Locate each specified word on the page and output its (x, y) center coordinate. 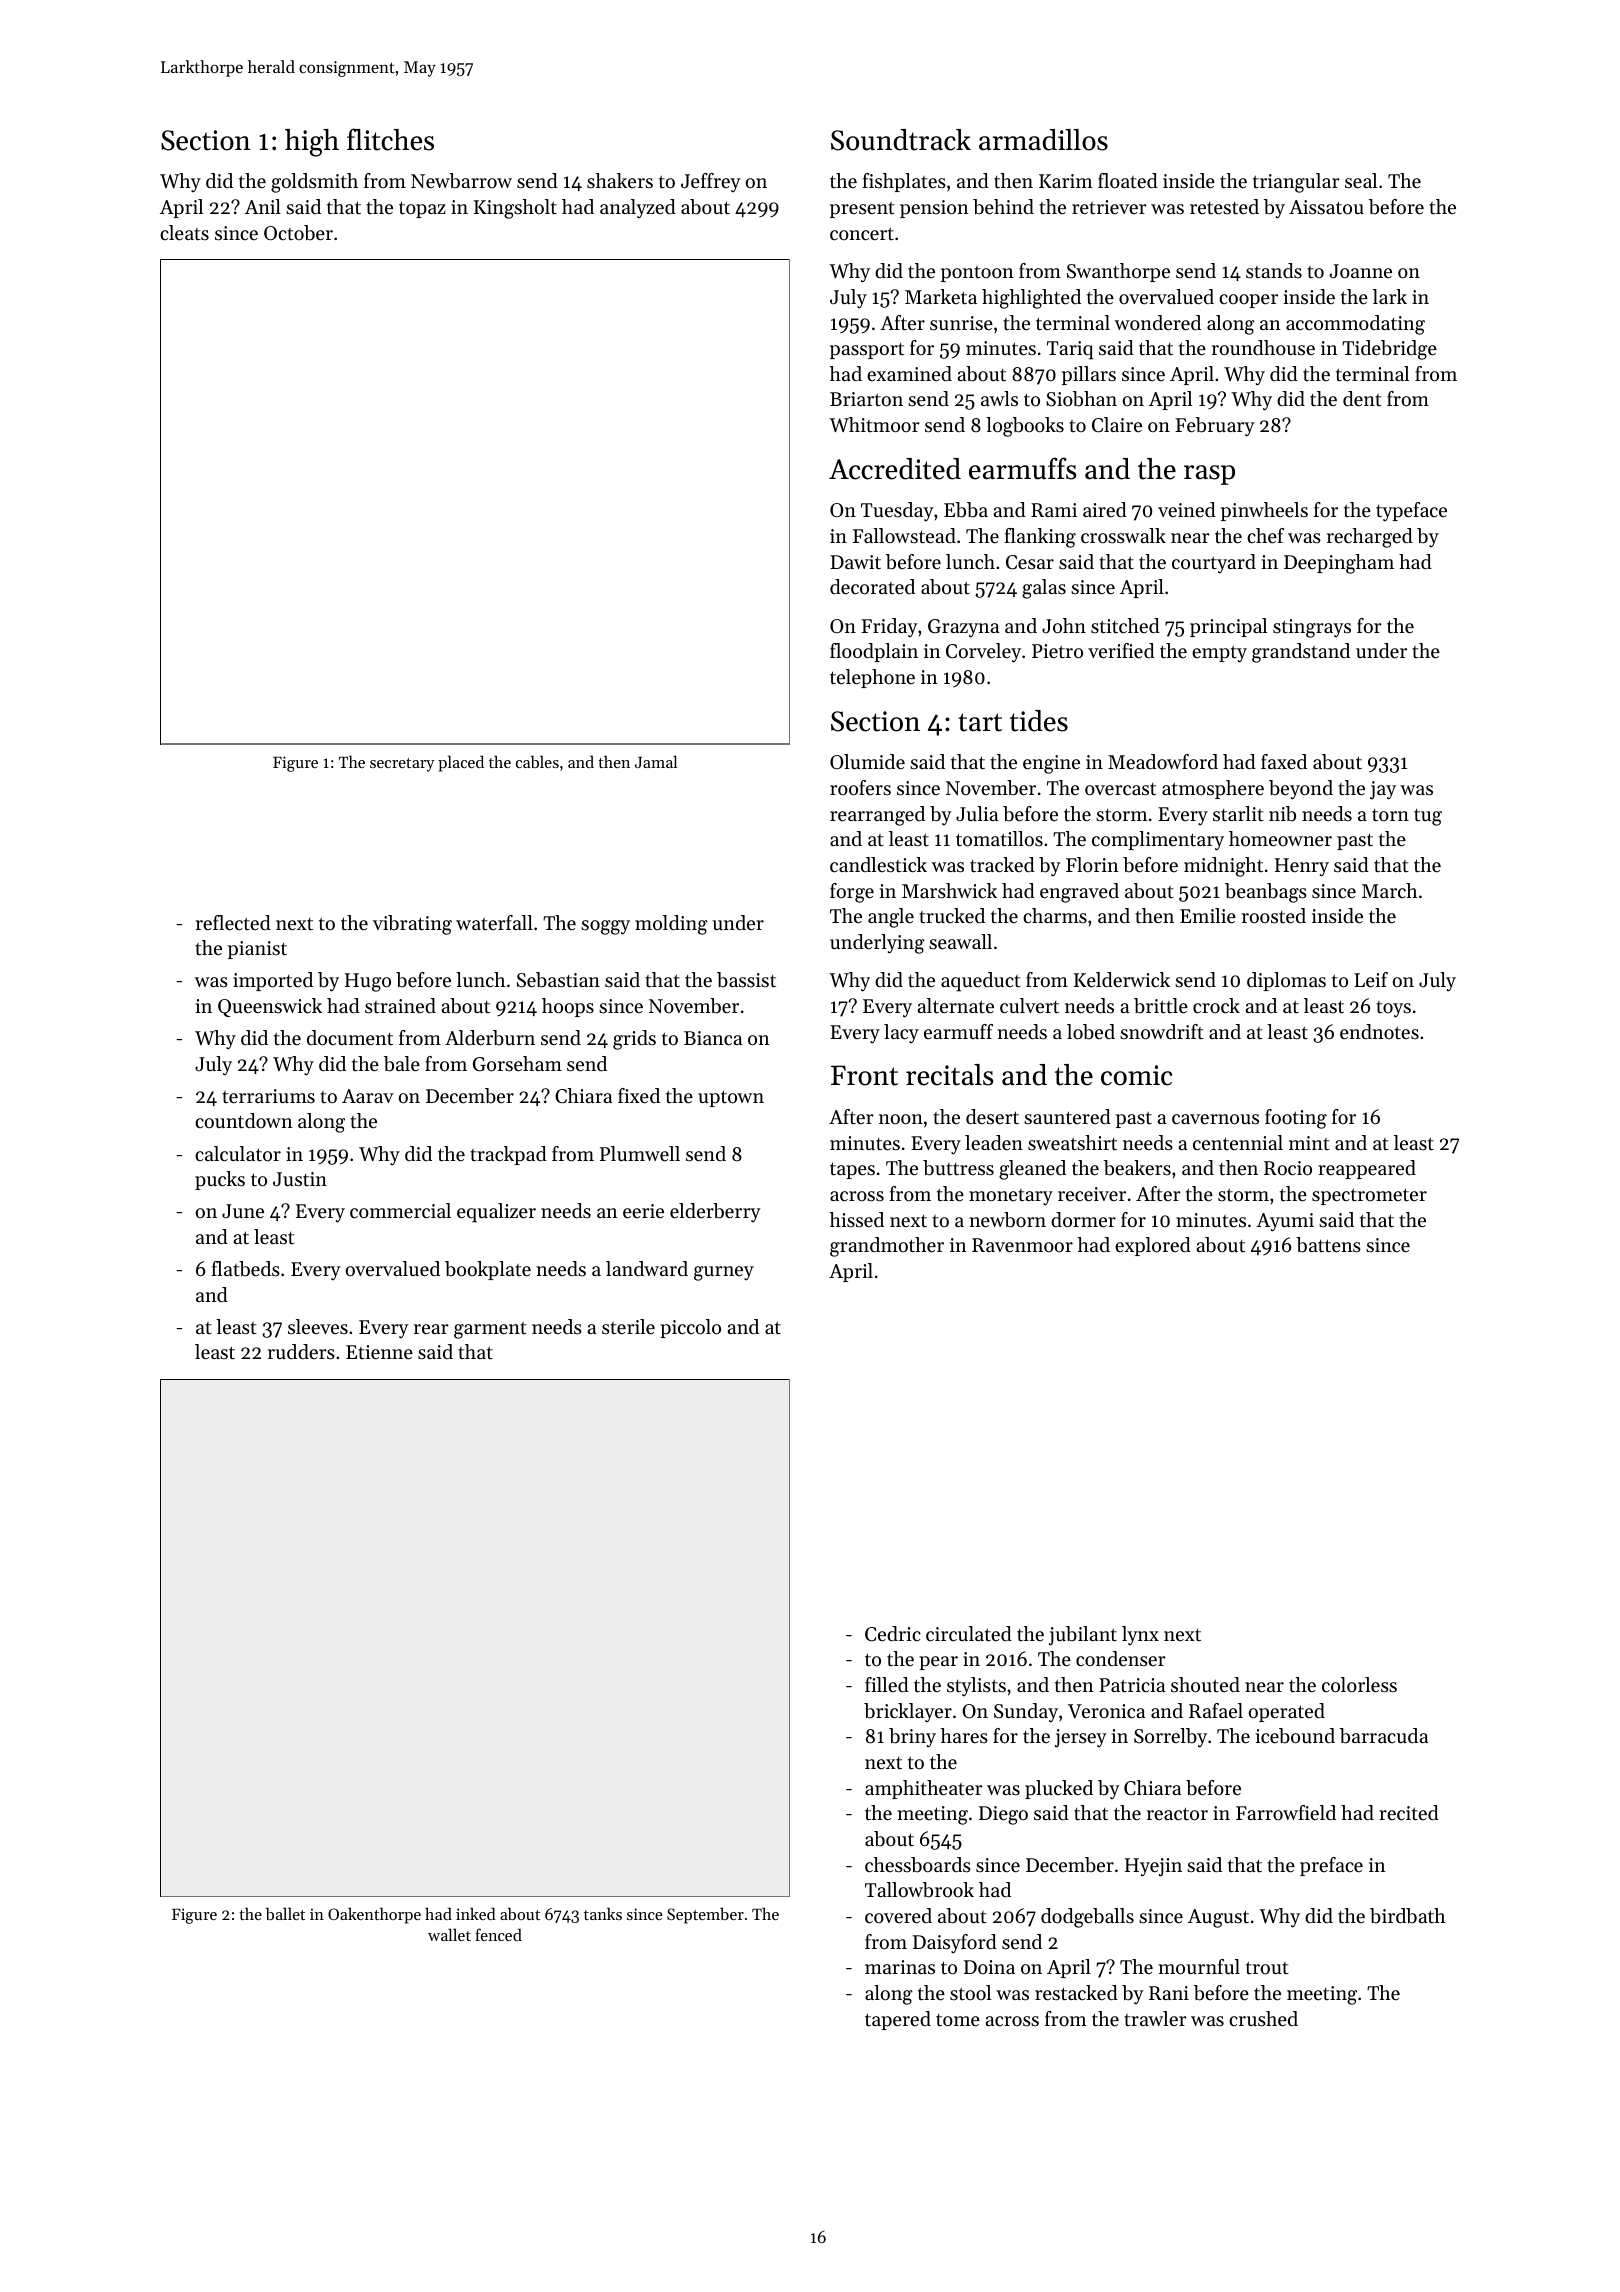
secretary (402, 765)
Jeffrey (711, 183)
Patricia (1132, 1685)
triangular (1296, 183)
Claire (1117, 425)
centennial (1238, 1143)
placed (461, 763)
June (243, 1211)
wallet (449, 1934)
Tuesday (897, 512)
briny (912, 1738)
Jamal (656, 761)
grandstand (1301, 653)
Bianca (713, 1038)
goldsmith (314, 183)
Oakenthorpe (374, 1915)
